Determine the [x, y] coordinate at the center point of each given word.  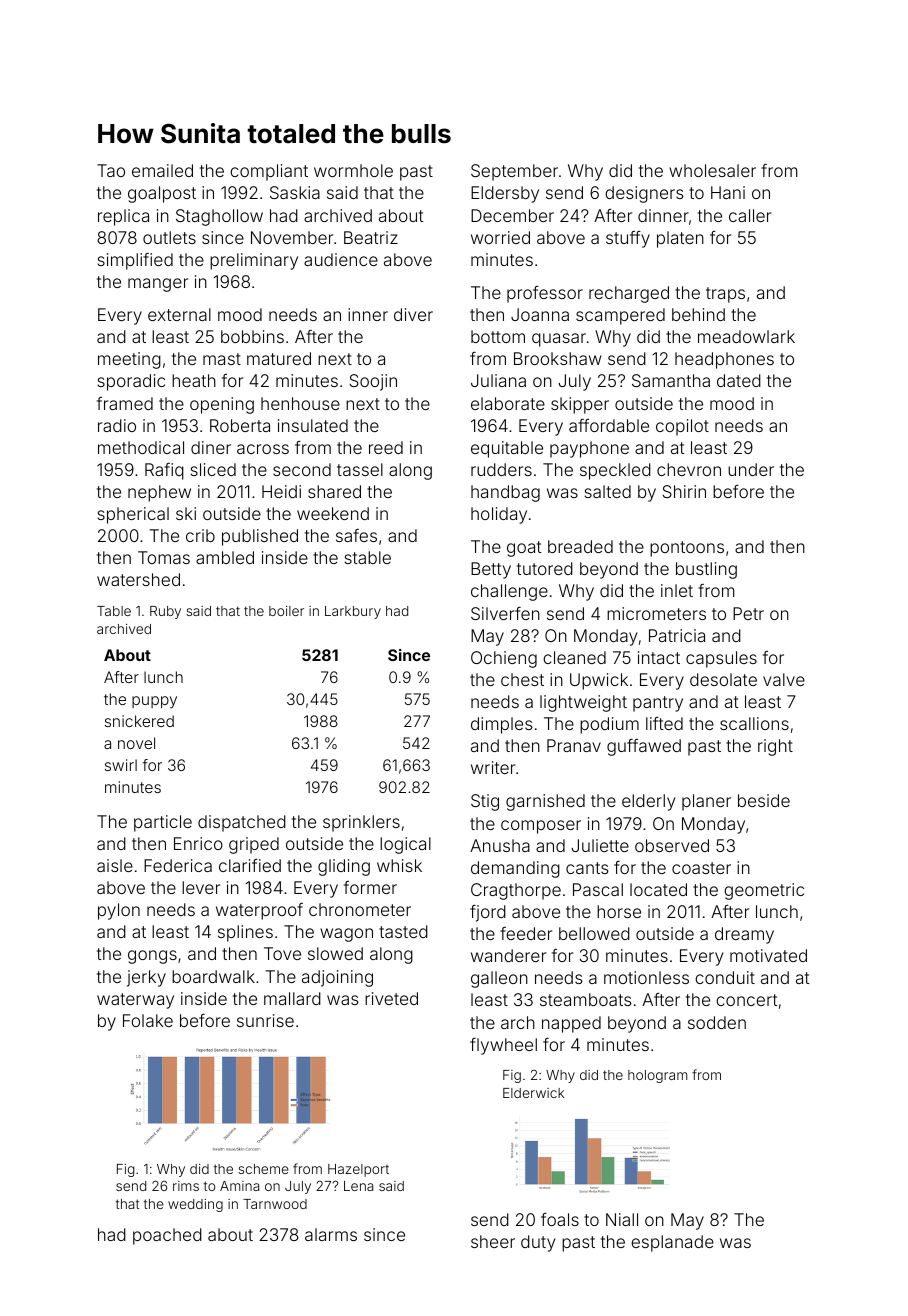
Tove [282, 953]
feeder [526, 933]
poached [167, 1236]
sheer [493, 1241]
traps [725, 295]
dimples [502, 725]
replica [123, 217]
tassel [360, 469]
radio [117, 425]
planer [706, 802]
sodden [717, 1022]
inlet [677, 590]
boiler [286, 611]
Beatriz [371, 237]
